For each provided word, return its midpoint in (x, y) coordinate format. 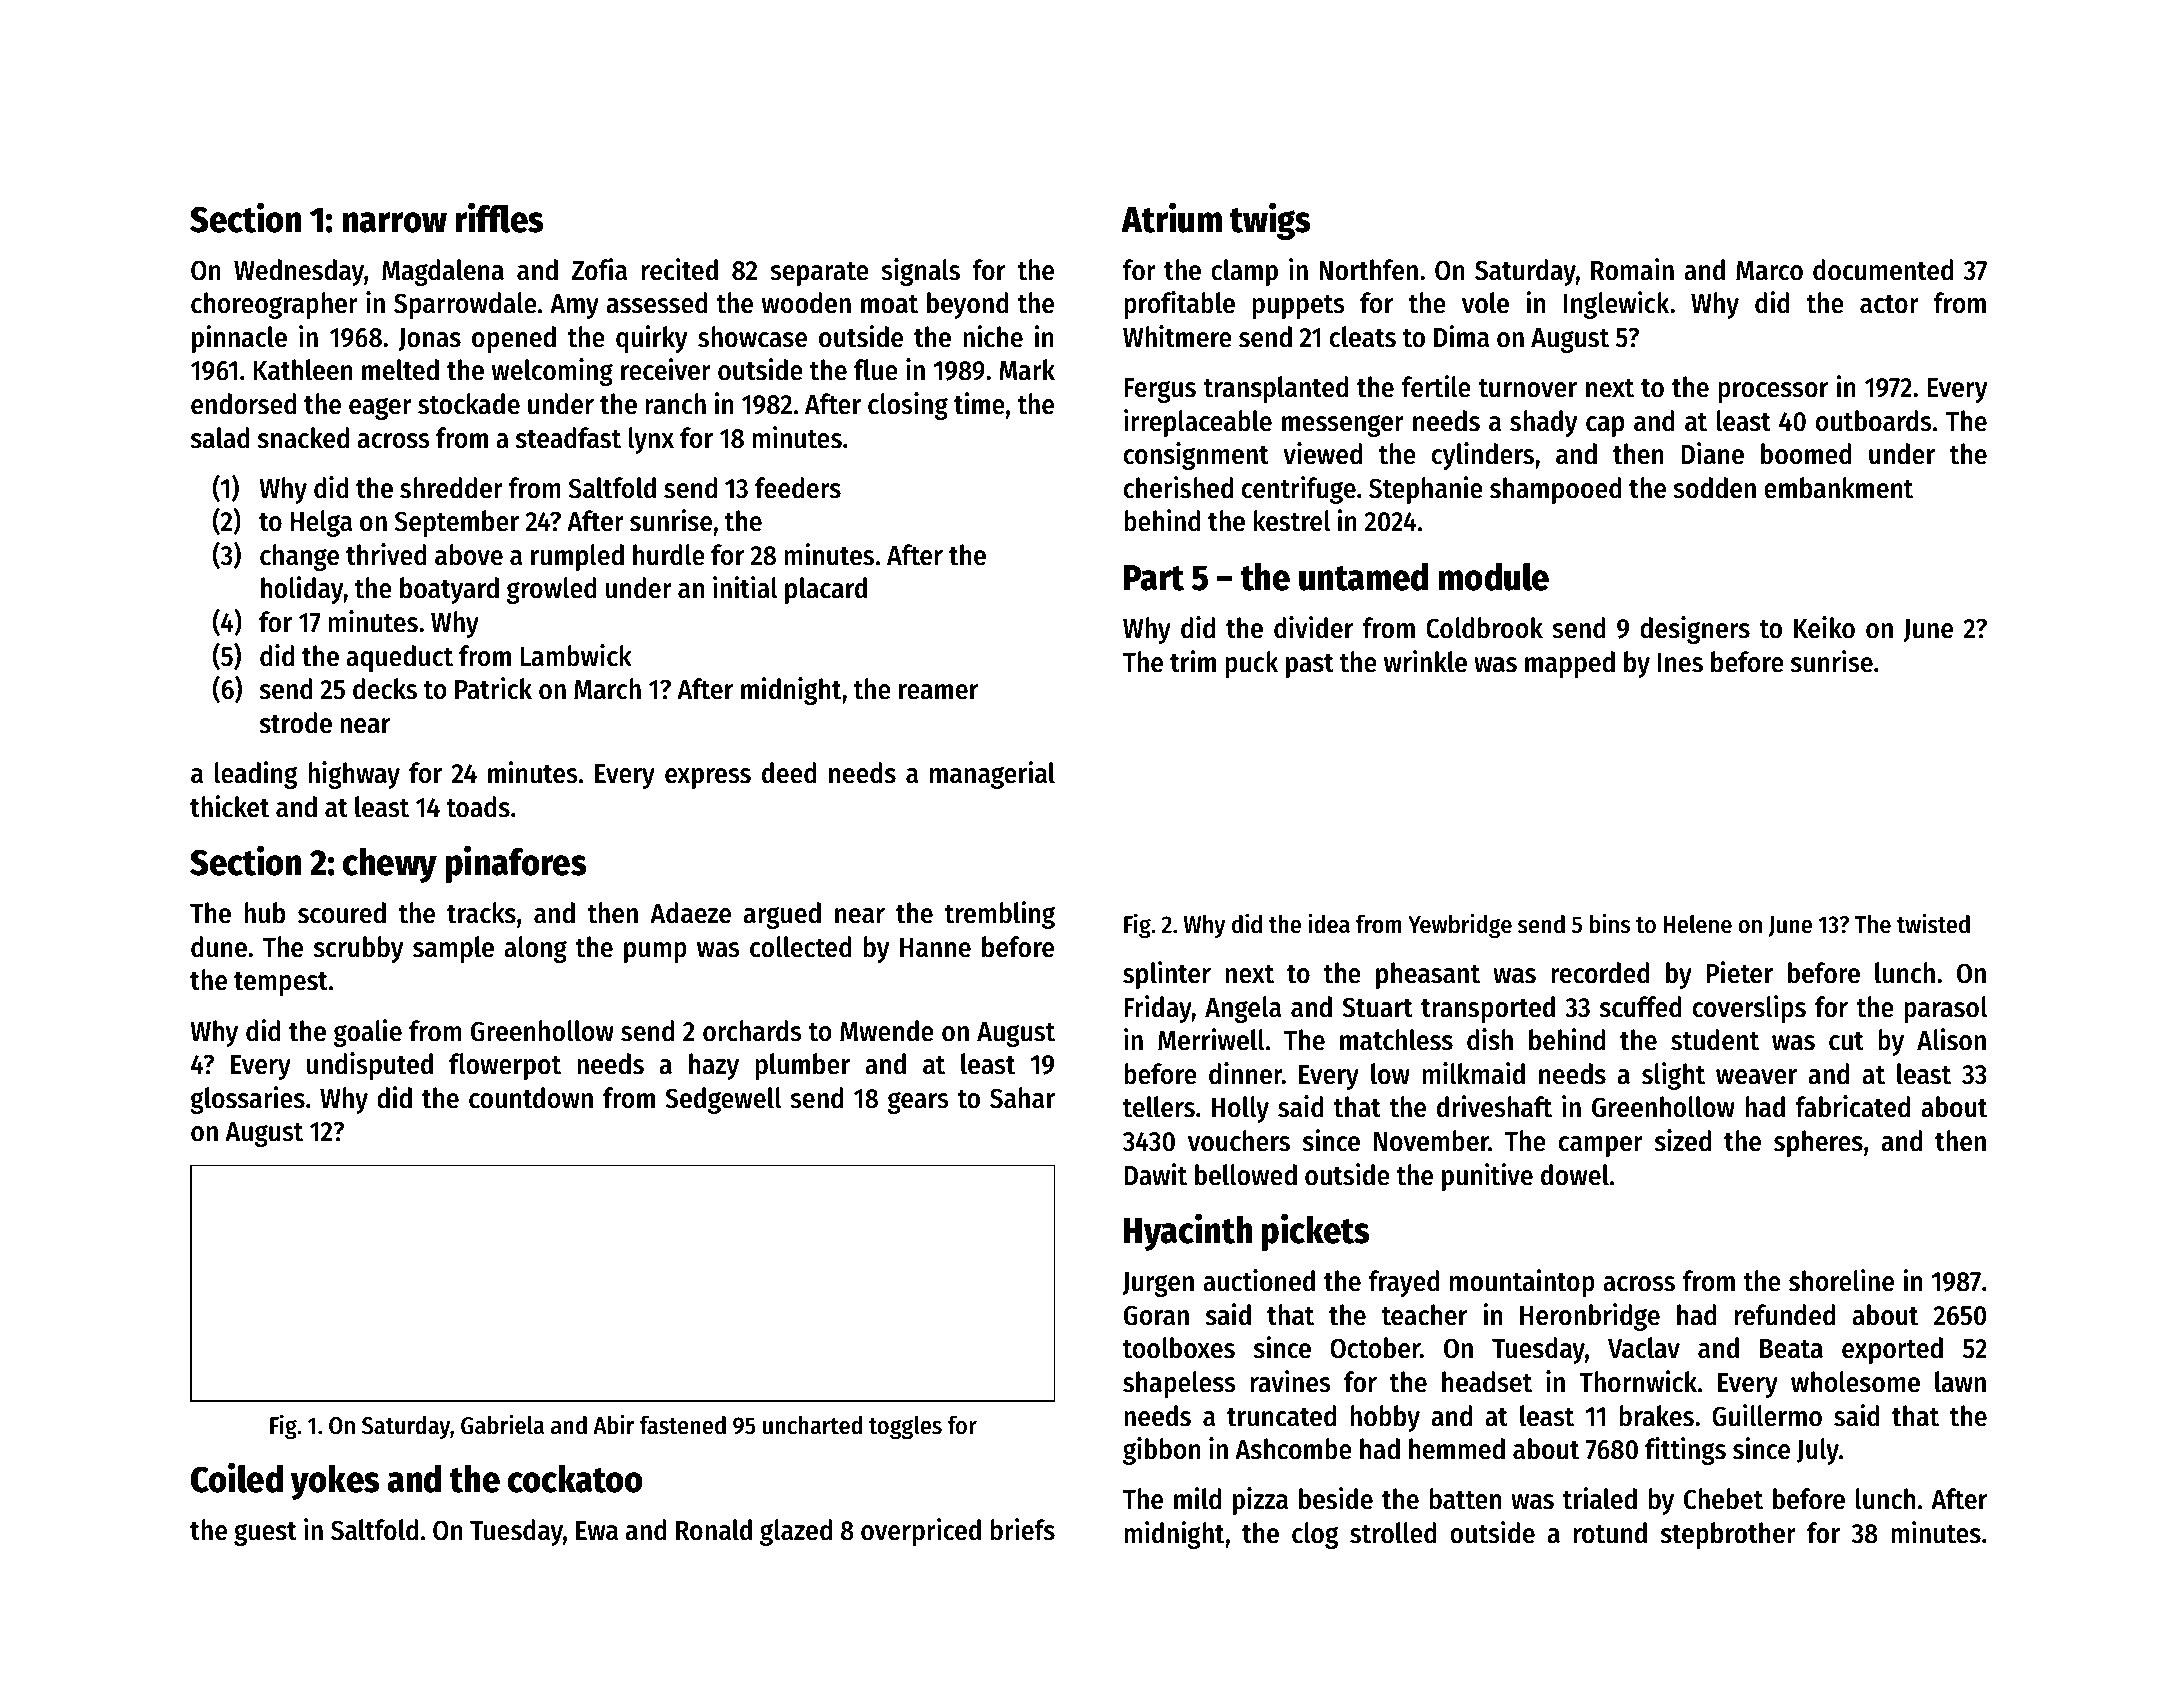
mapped (1570, 664)
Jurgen (1158, 1284)
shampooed (1556, 490)
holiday (302, 590)
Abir (613, 1425)
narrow (394, 222)
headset (1487, 1382)
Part (1153, 578)
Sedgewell (723, 1100)
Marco (1769, 271)
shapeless (1179, 1384)
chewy (390, 865)
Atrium (1171, 218)
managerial (992, 775)
